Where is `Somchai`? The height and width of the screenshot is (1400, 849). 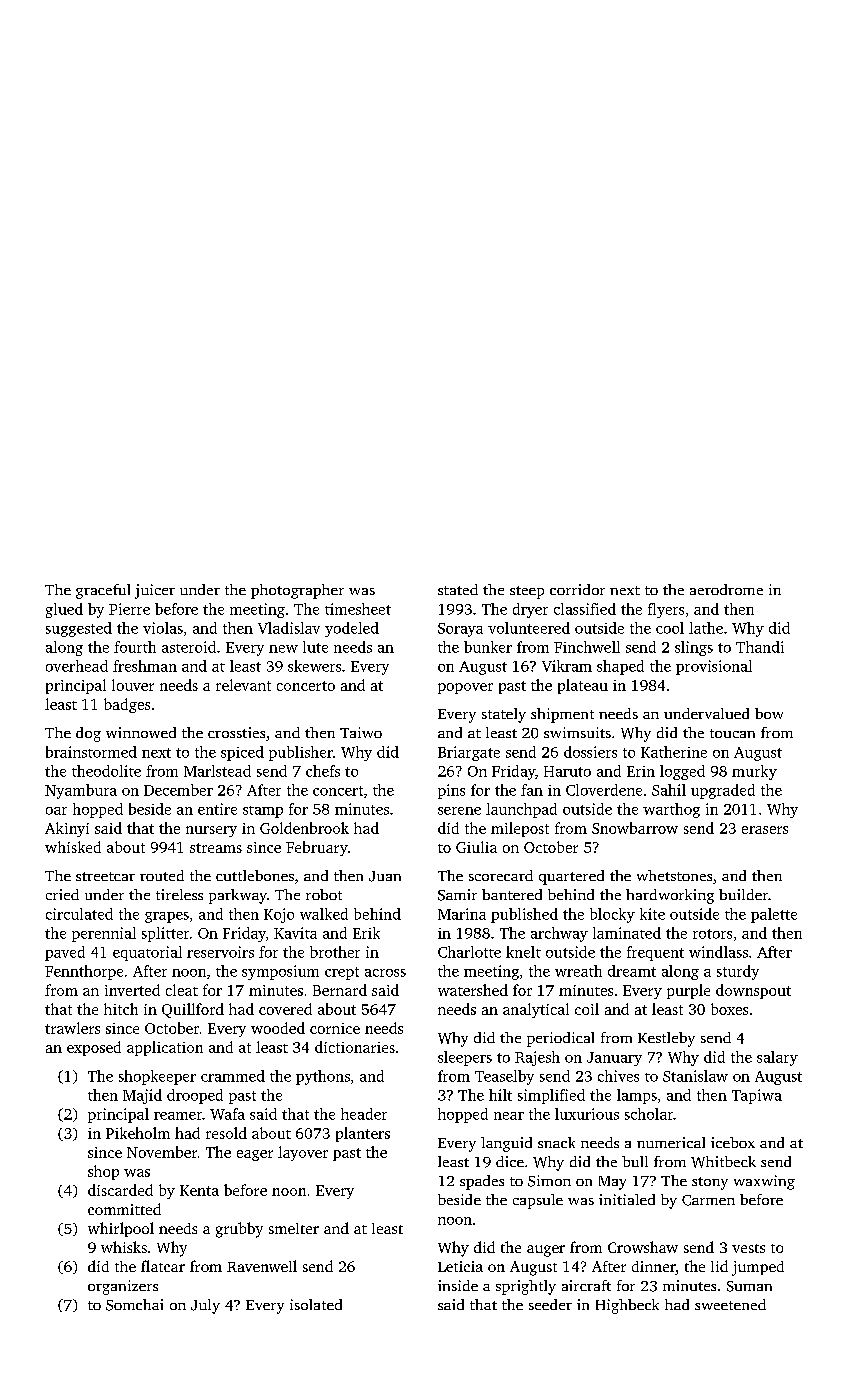 Somchai is located at coordinates (134, 1305).
